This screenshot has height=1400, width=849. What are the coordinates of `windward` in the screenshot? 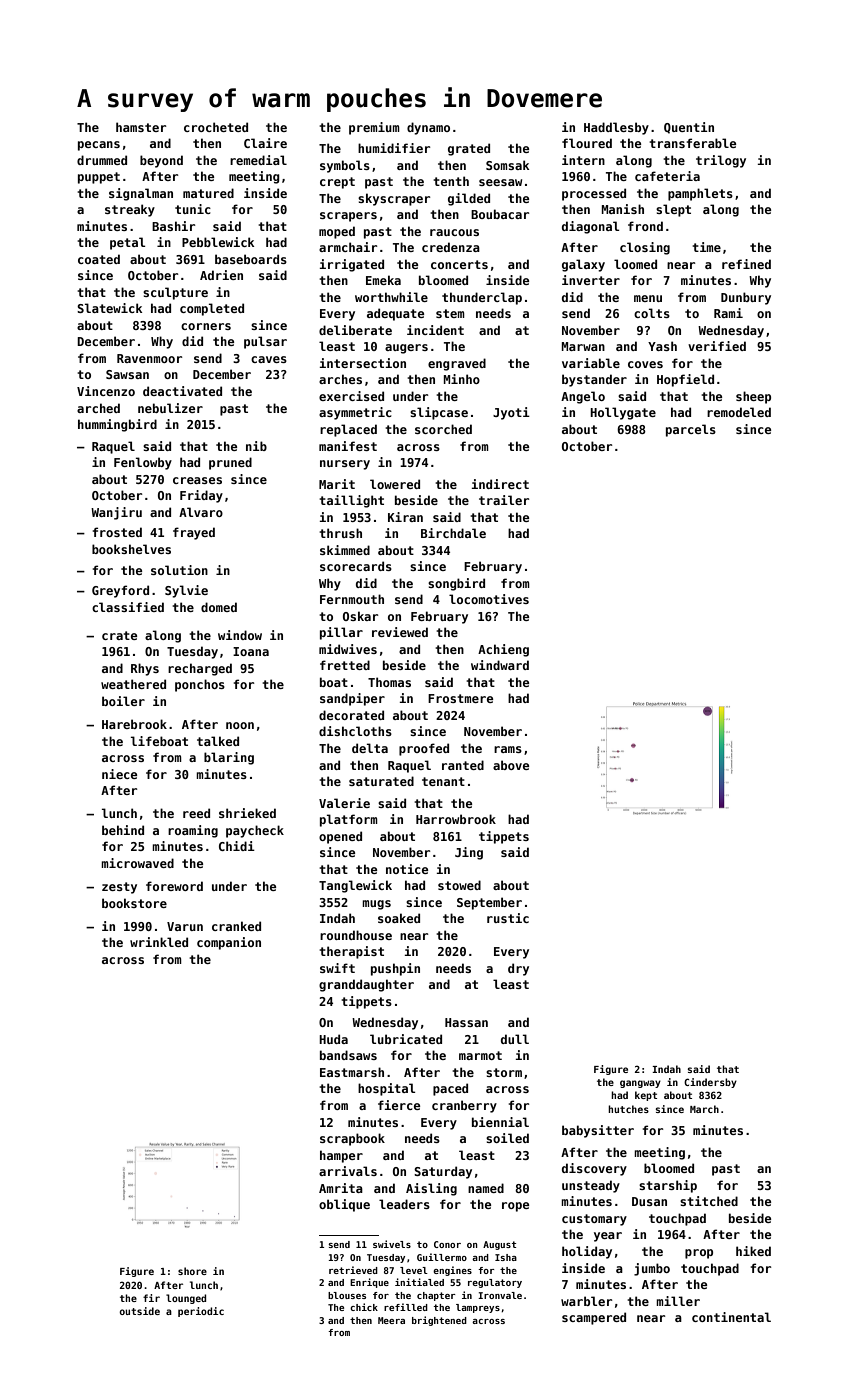 It's located at (500, 665).
